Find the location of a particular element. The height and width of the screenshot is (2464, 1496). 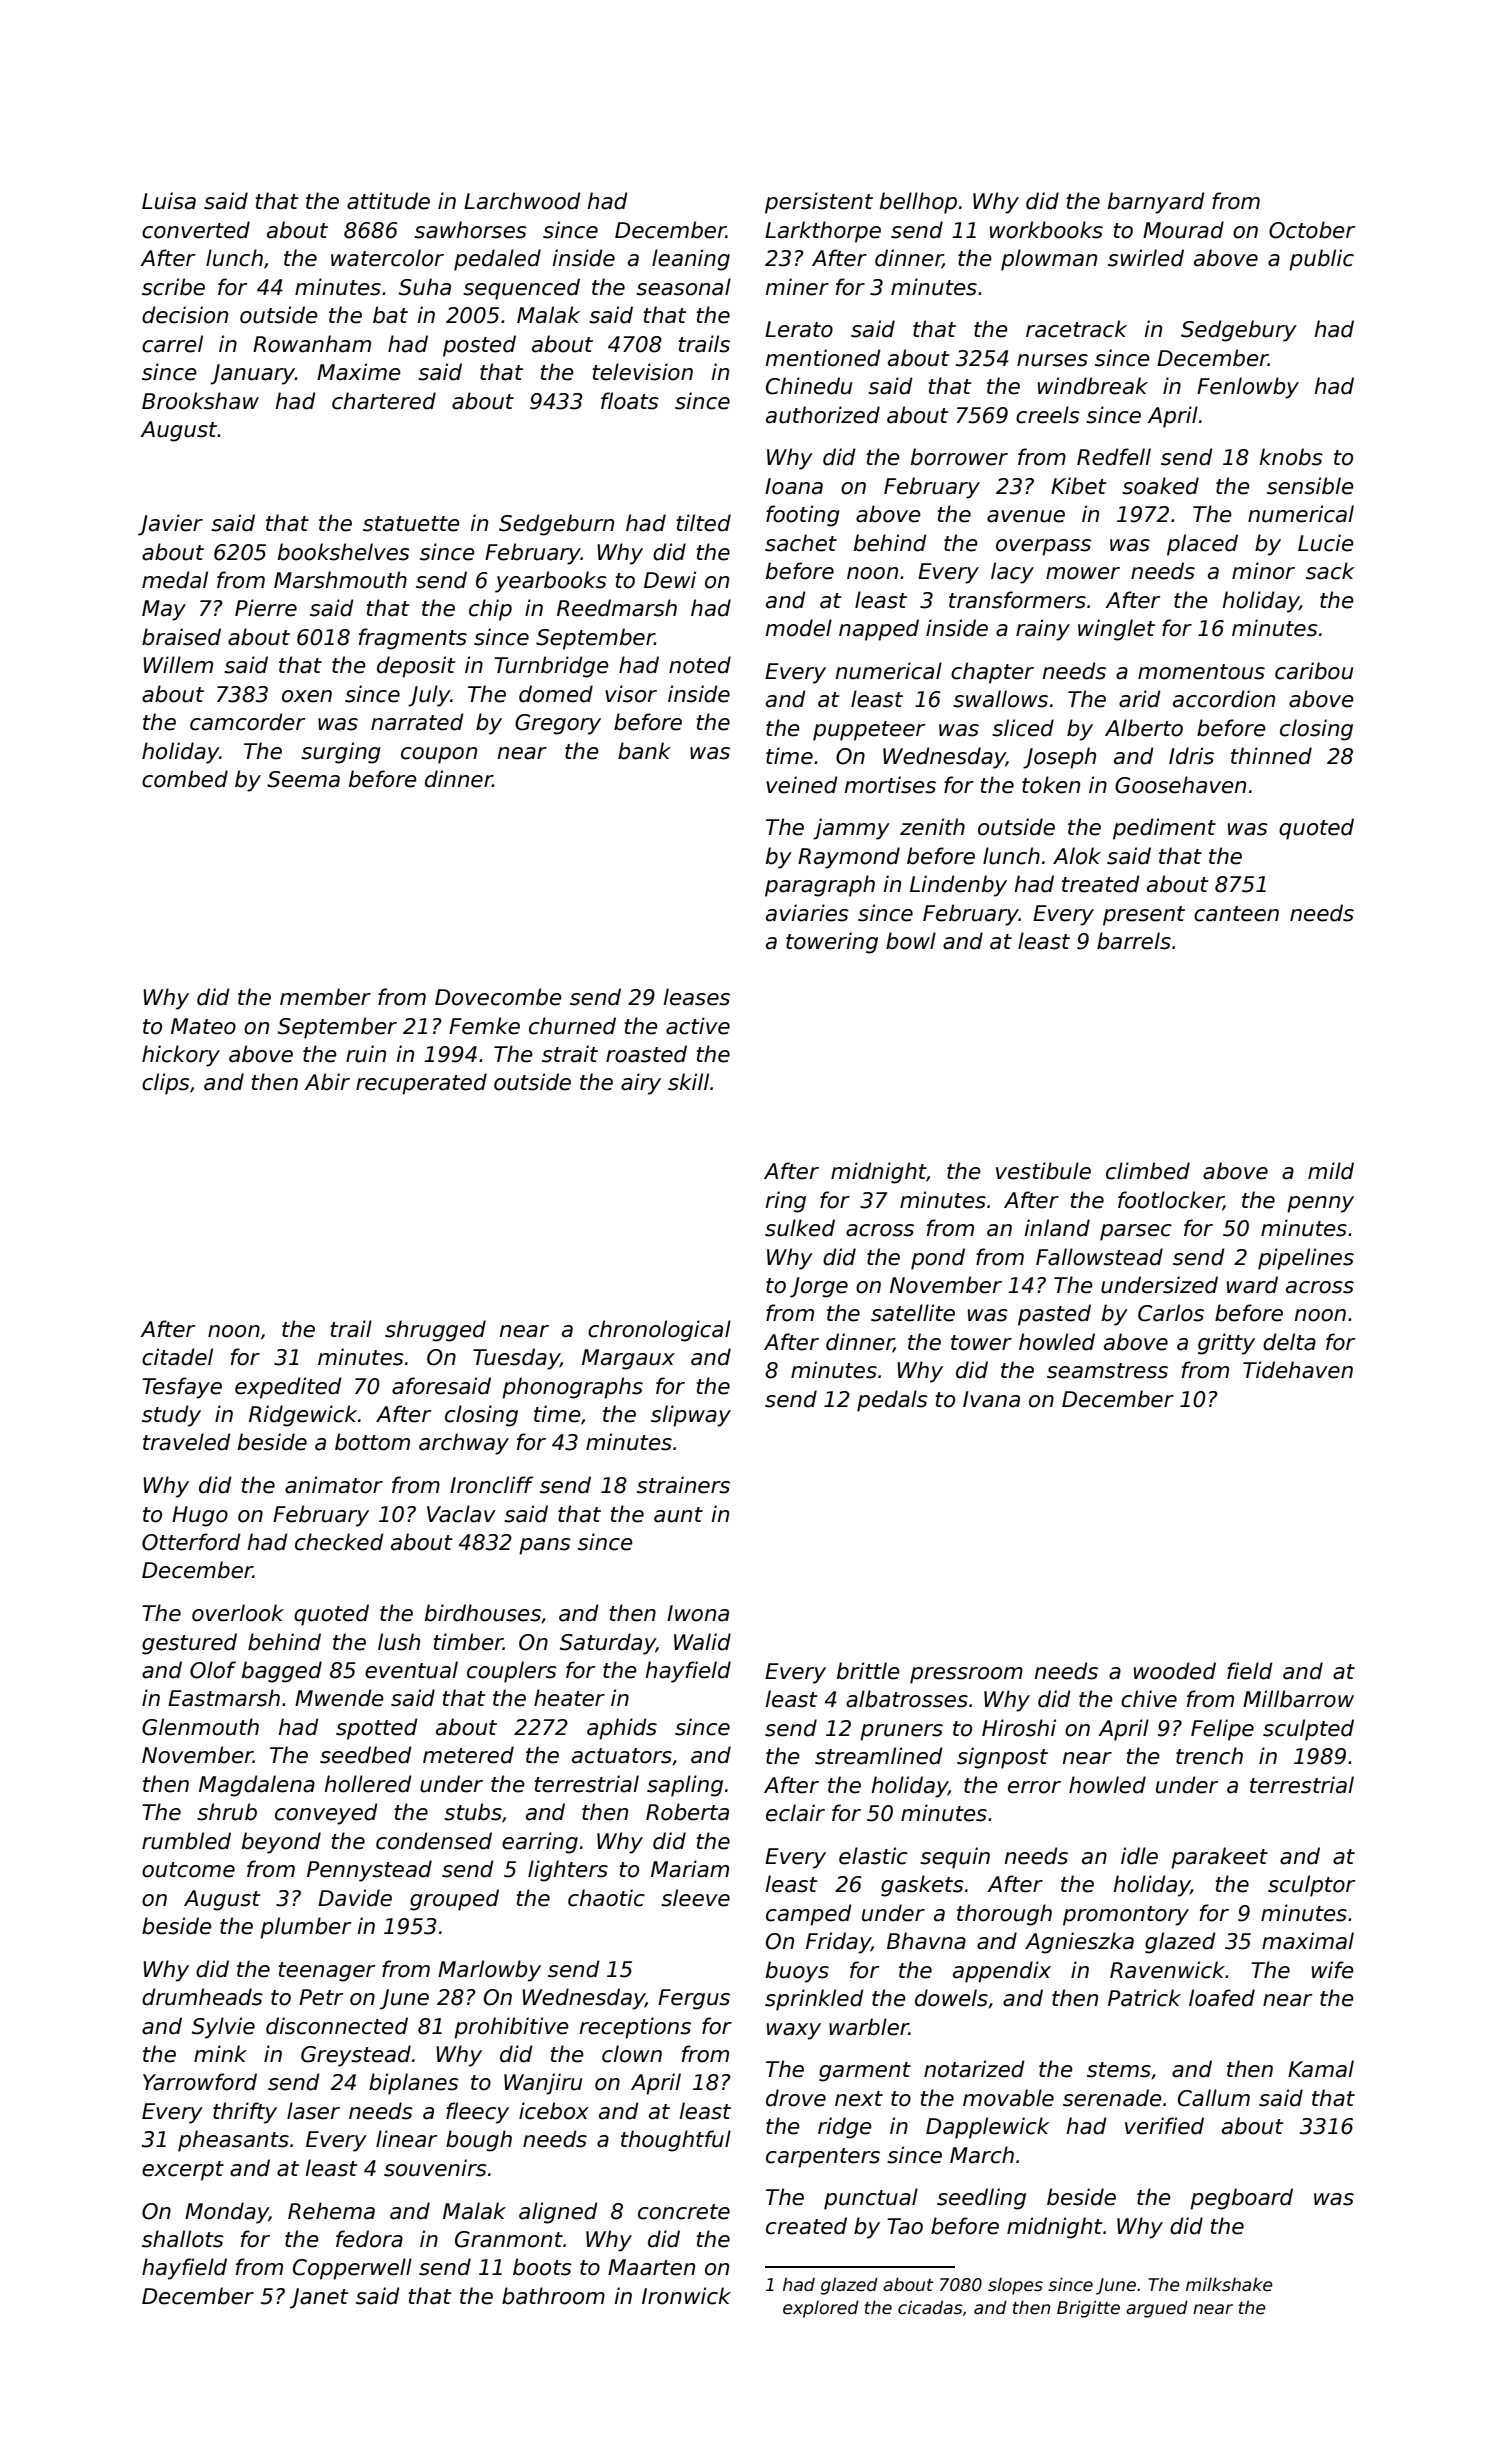

idle is located at coordinates (1139, 1856).
